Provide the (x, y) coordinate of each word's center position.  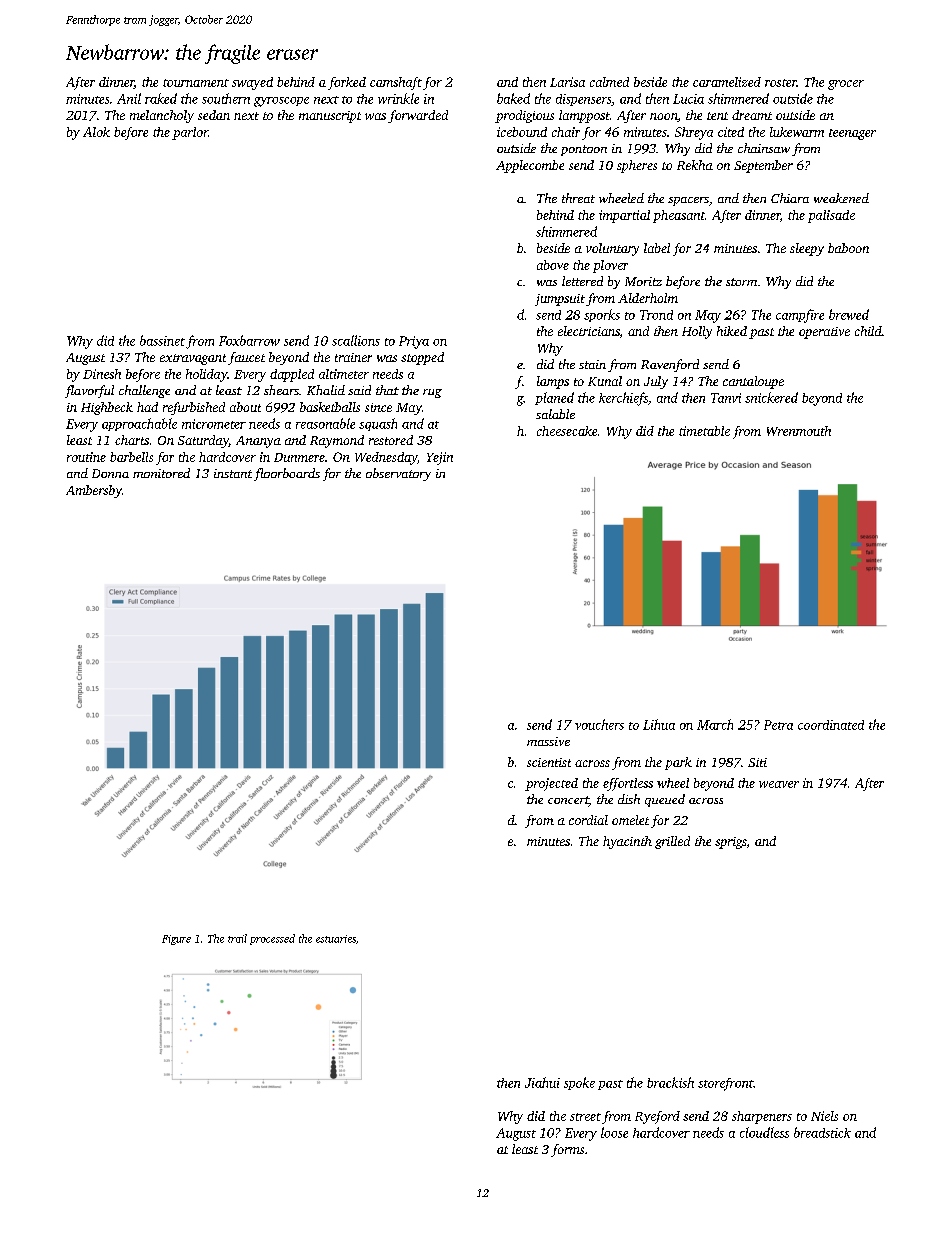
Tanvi (726, 398)
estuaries (336, 939)
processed (272, 939)
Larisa (567, 82)
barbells (131, 457)
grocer (846, 85)
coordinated (831, 725)
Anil (129, 98)
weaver (779, 784)
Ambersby (94, 491)
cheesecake (567, 431)
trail (237, 938)
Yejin (440, 458)
